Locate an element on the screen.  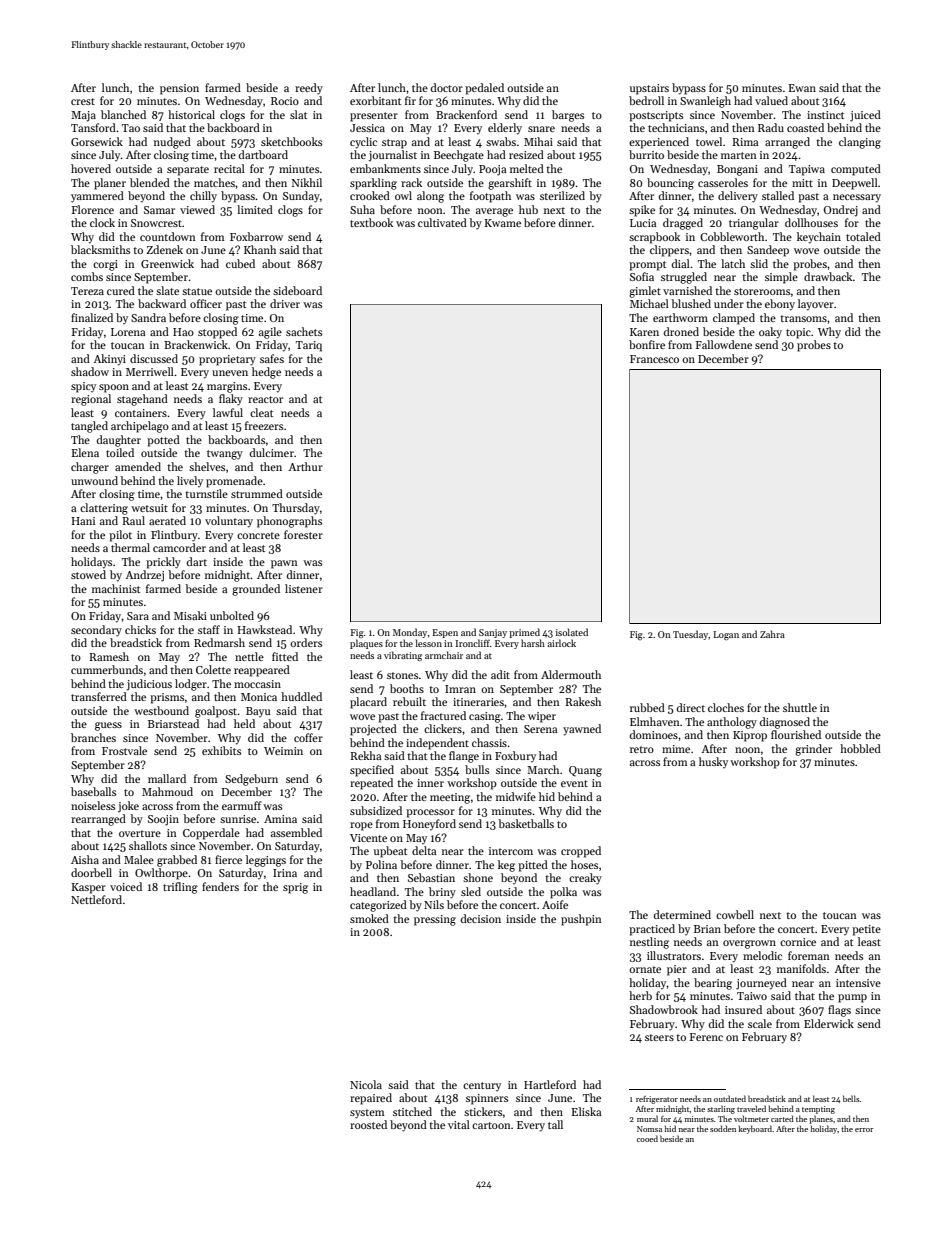
Sandra is located at coordinates (148, 317).
